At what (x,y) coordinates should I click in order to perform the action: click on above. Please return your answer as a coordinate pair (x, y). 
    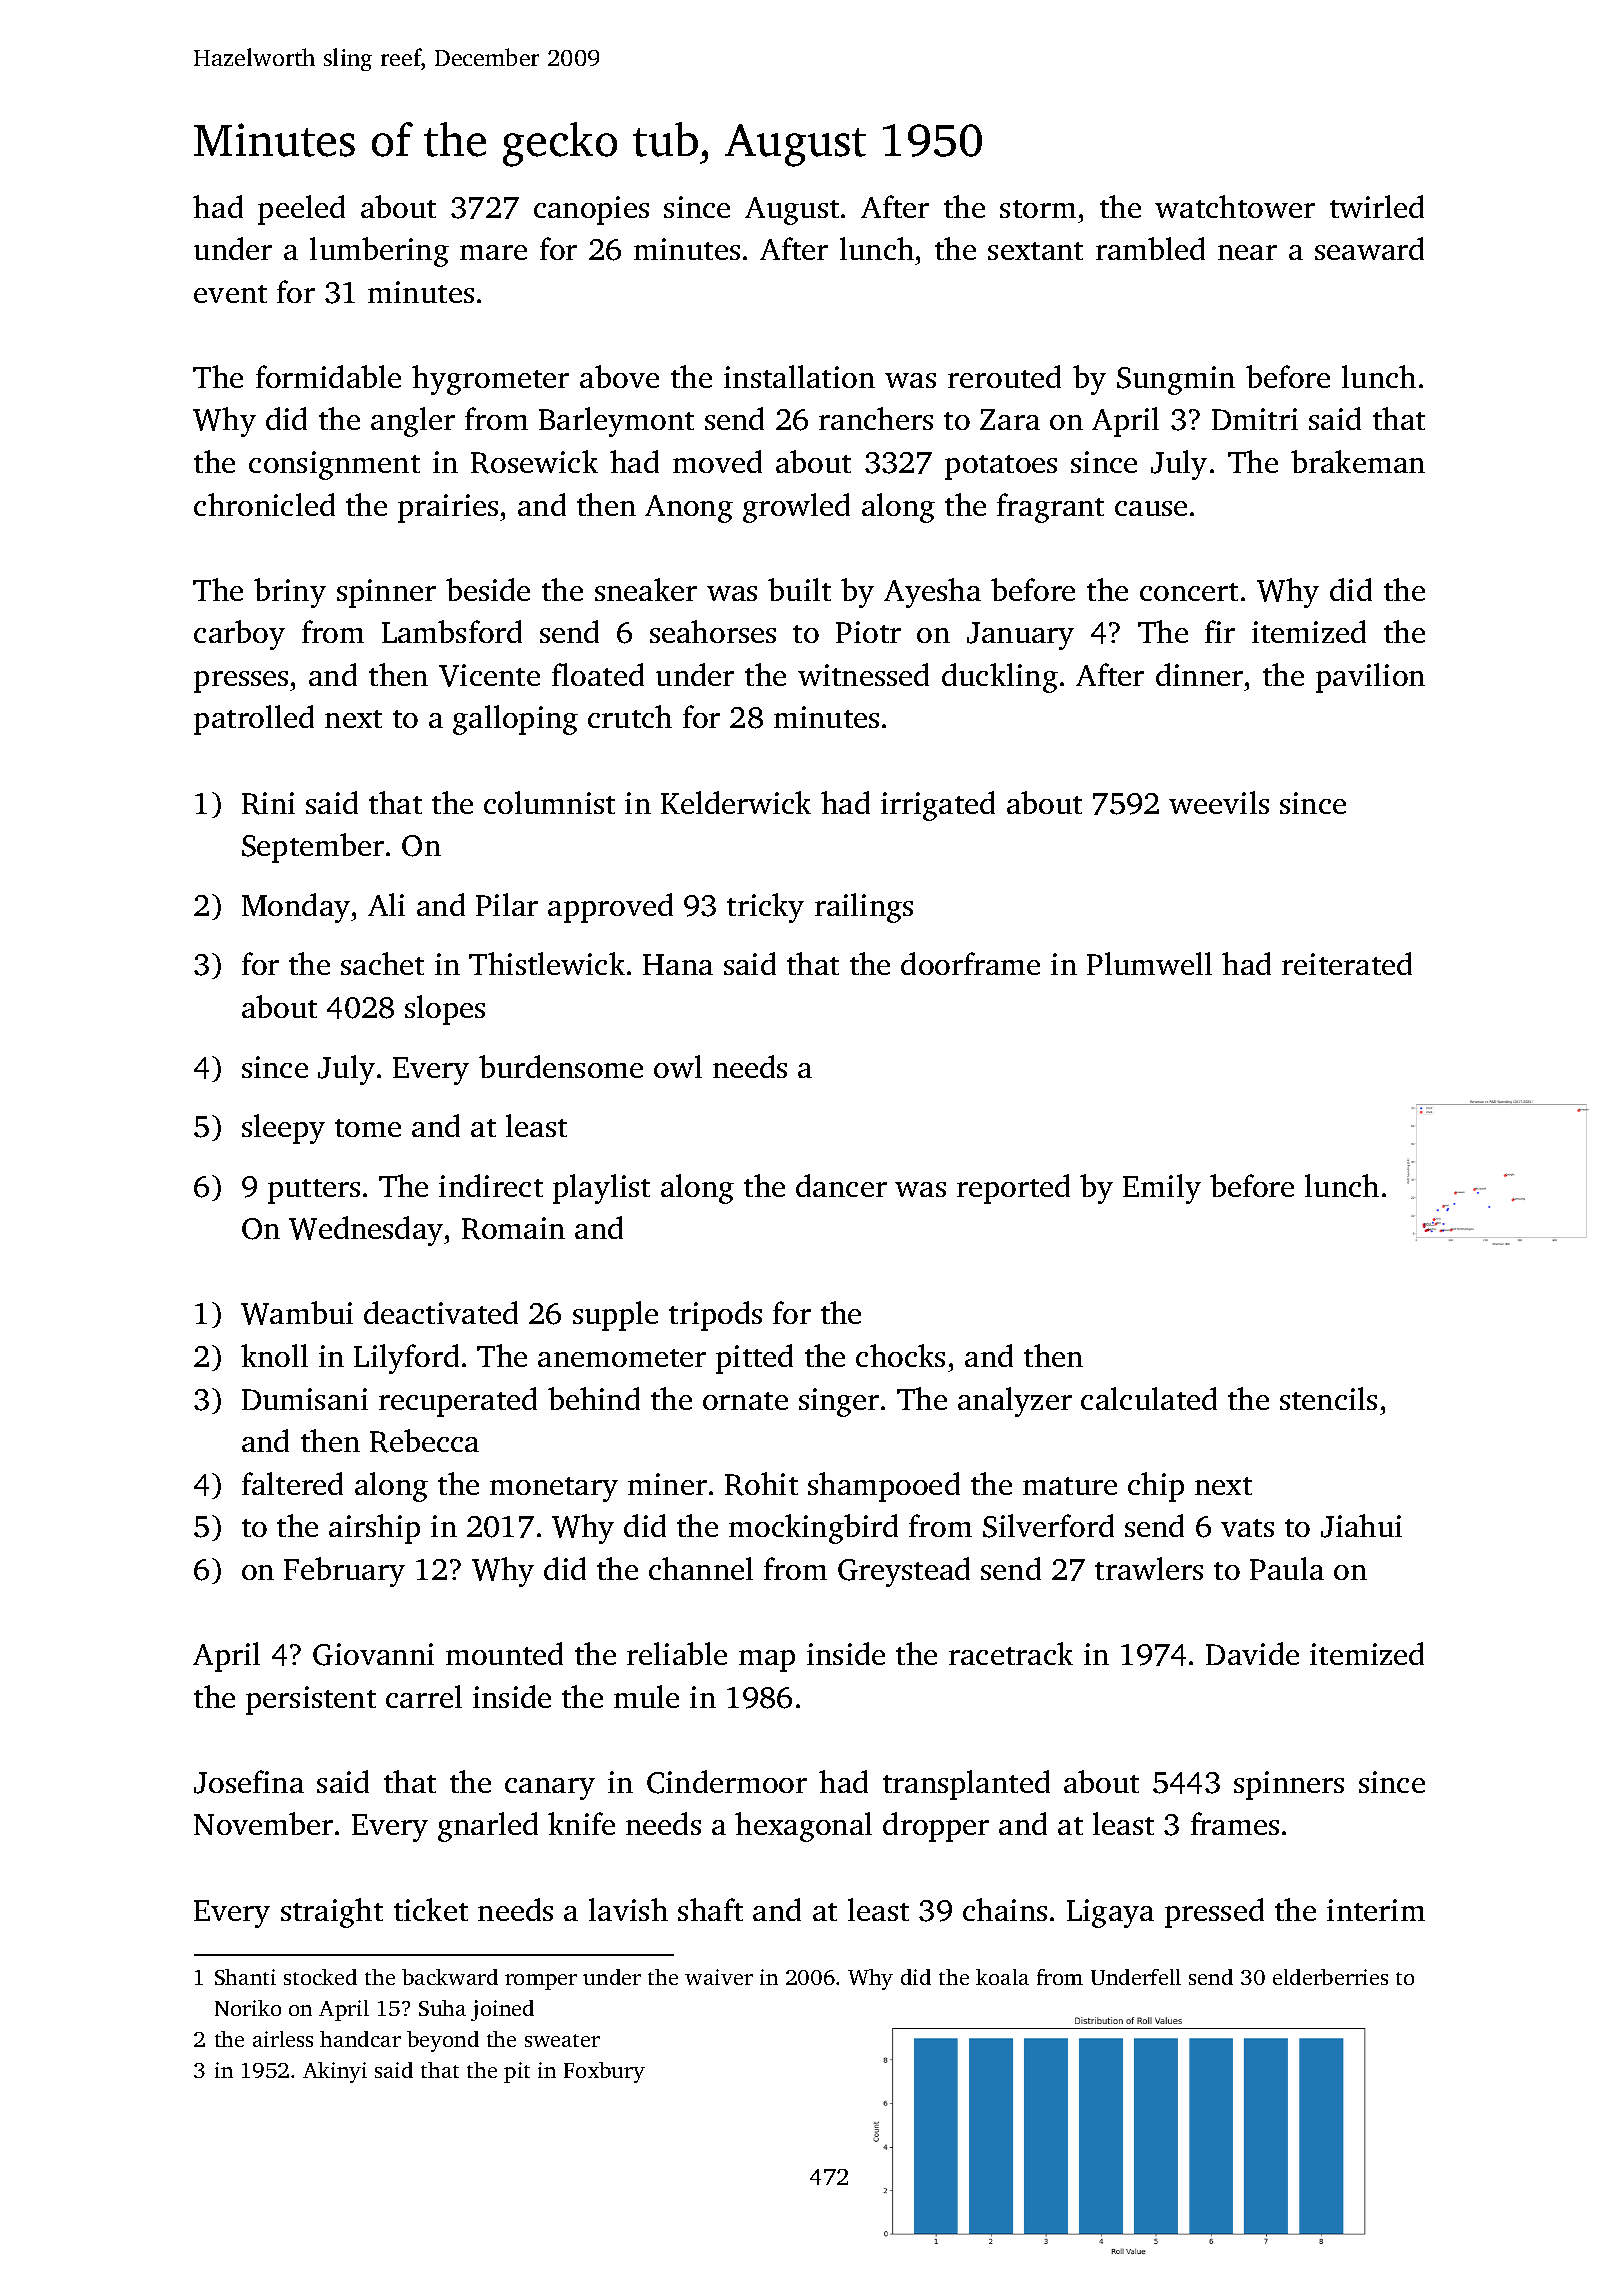
    Looking at the image, I should click on (619, 376).
